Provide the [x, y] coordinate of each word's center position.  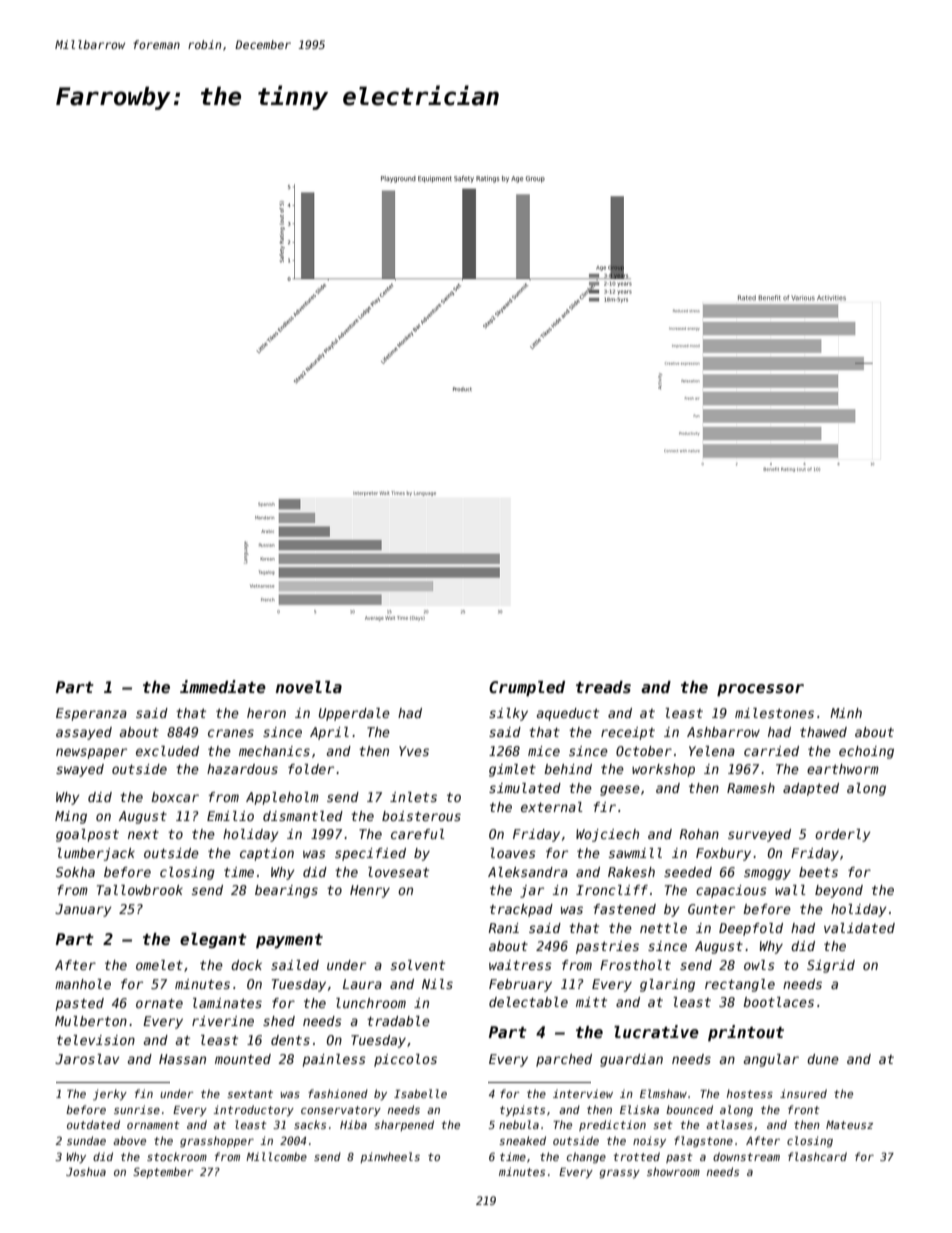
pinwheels [390, 1157]
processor [760, 690]
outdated [93, 1124]
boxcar [175, 797]
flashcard [817, 1156]
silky [508, 714]
